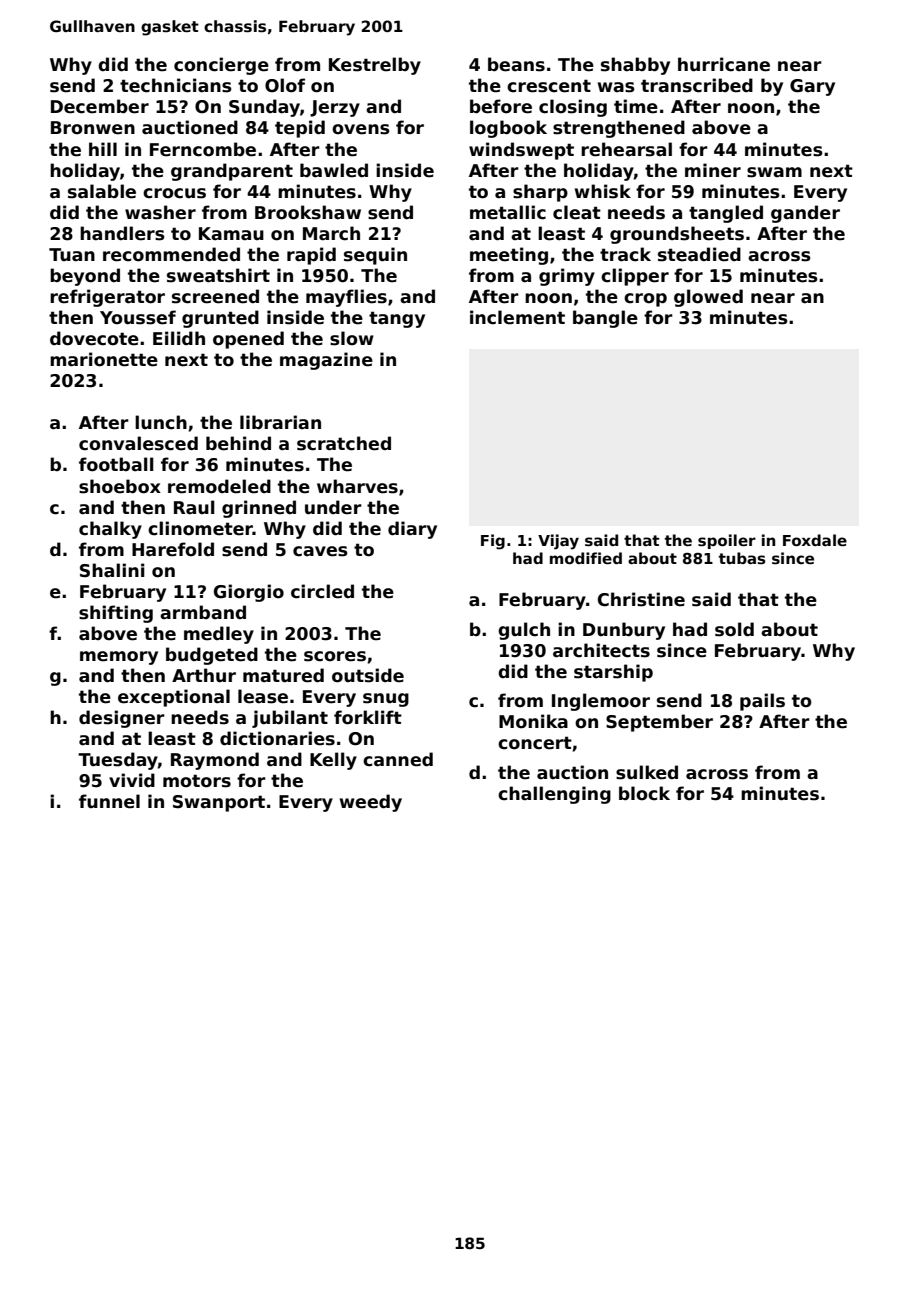  What do you see at coordinates (116, 614) in the document?
I see `shifting` at bounding box center [116, 614].
